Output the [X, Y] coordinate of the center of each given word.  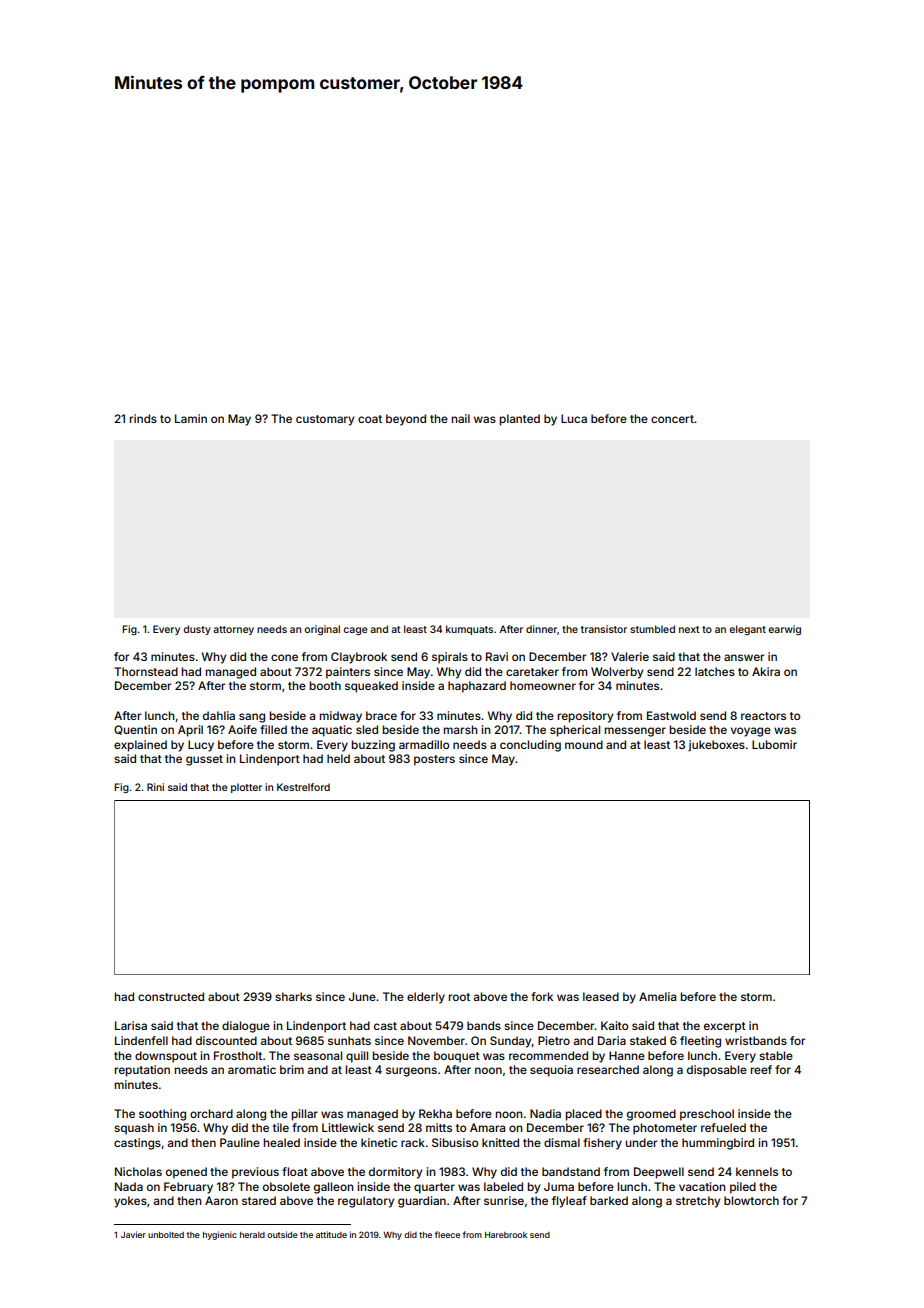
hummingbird [718, 1144]
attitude [331, 1234]
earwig [785, 630]
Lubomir [774, 744]
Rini [155, 787]
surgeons [411, 1072]
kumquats [469, 630]
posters [434, 760]
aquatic [332, 731]
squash [134, 1129]
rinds [143, 418]
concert [672, 419]
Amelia [657, 996]
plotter [246, 788]
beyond [406, 420]
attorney [233, 630]
